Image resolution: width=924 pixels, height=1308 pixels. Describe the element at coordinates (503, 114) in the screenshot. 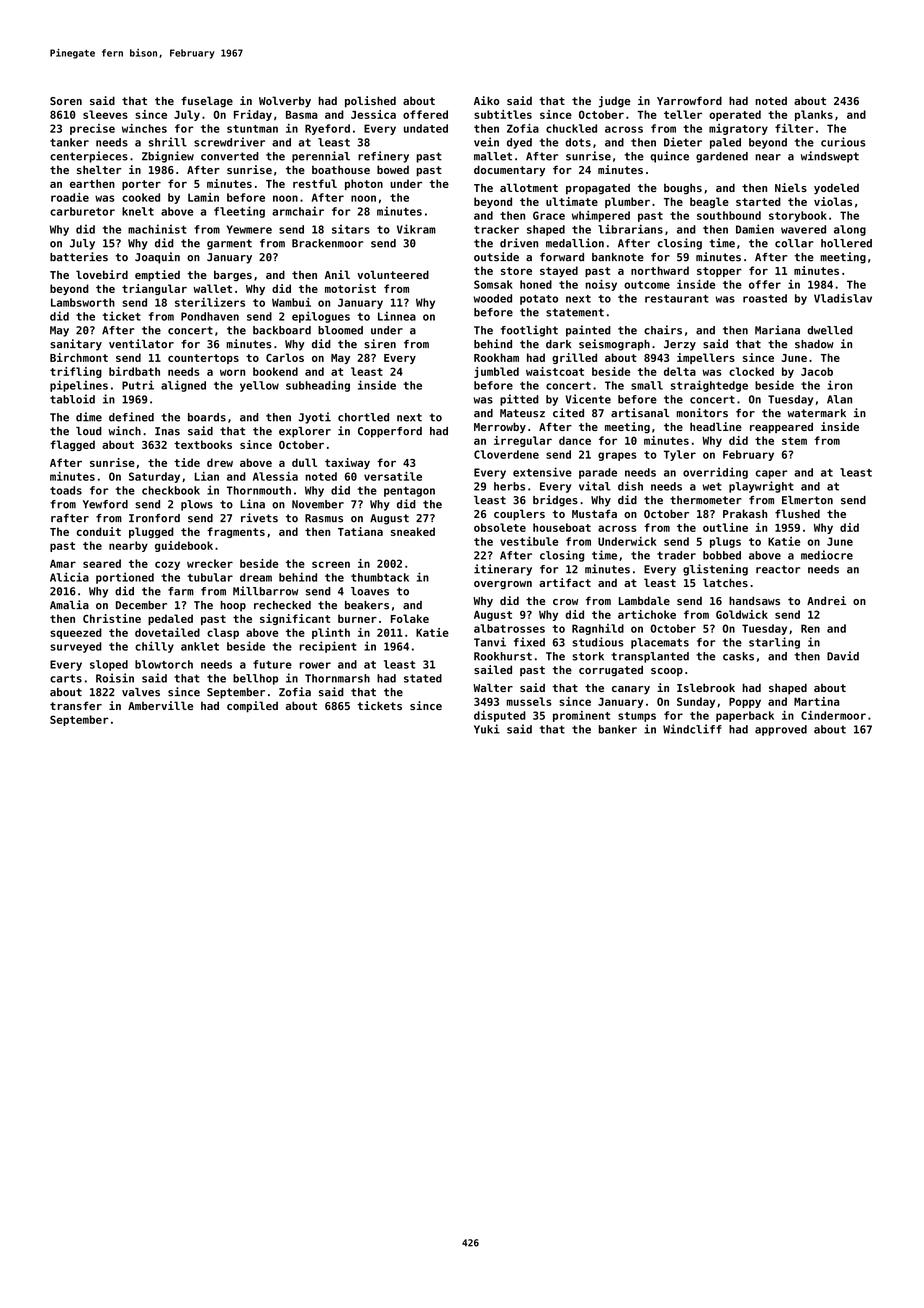

I see `subtitles` at that location.
